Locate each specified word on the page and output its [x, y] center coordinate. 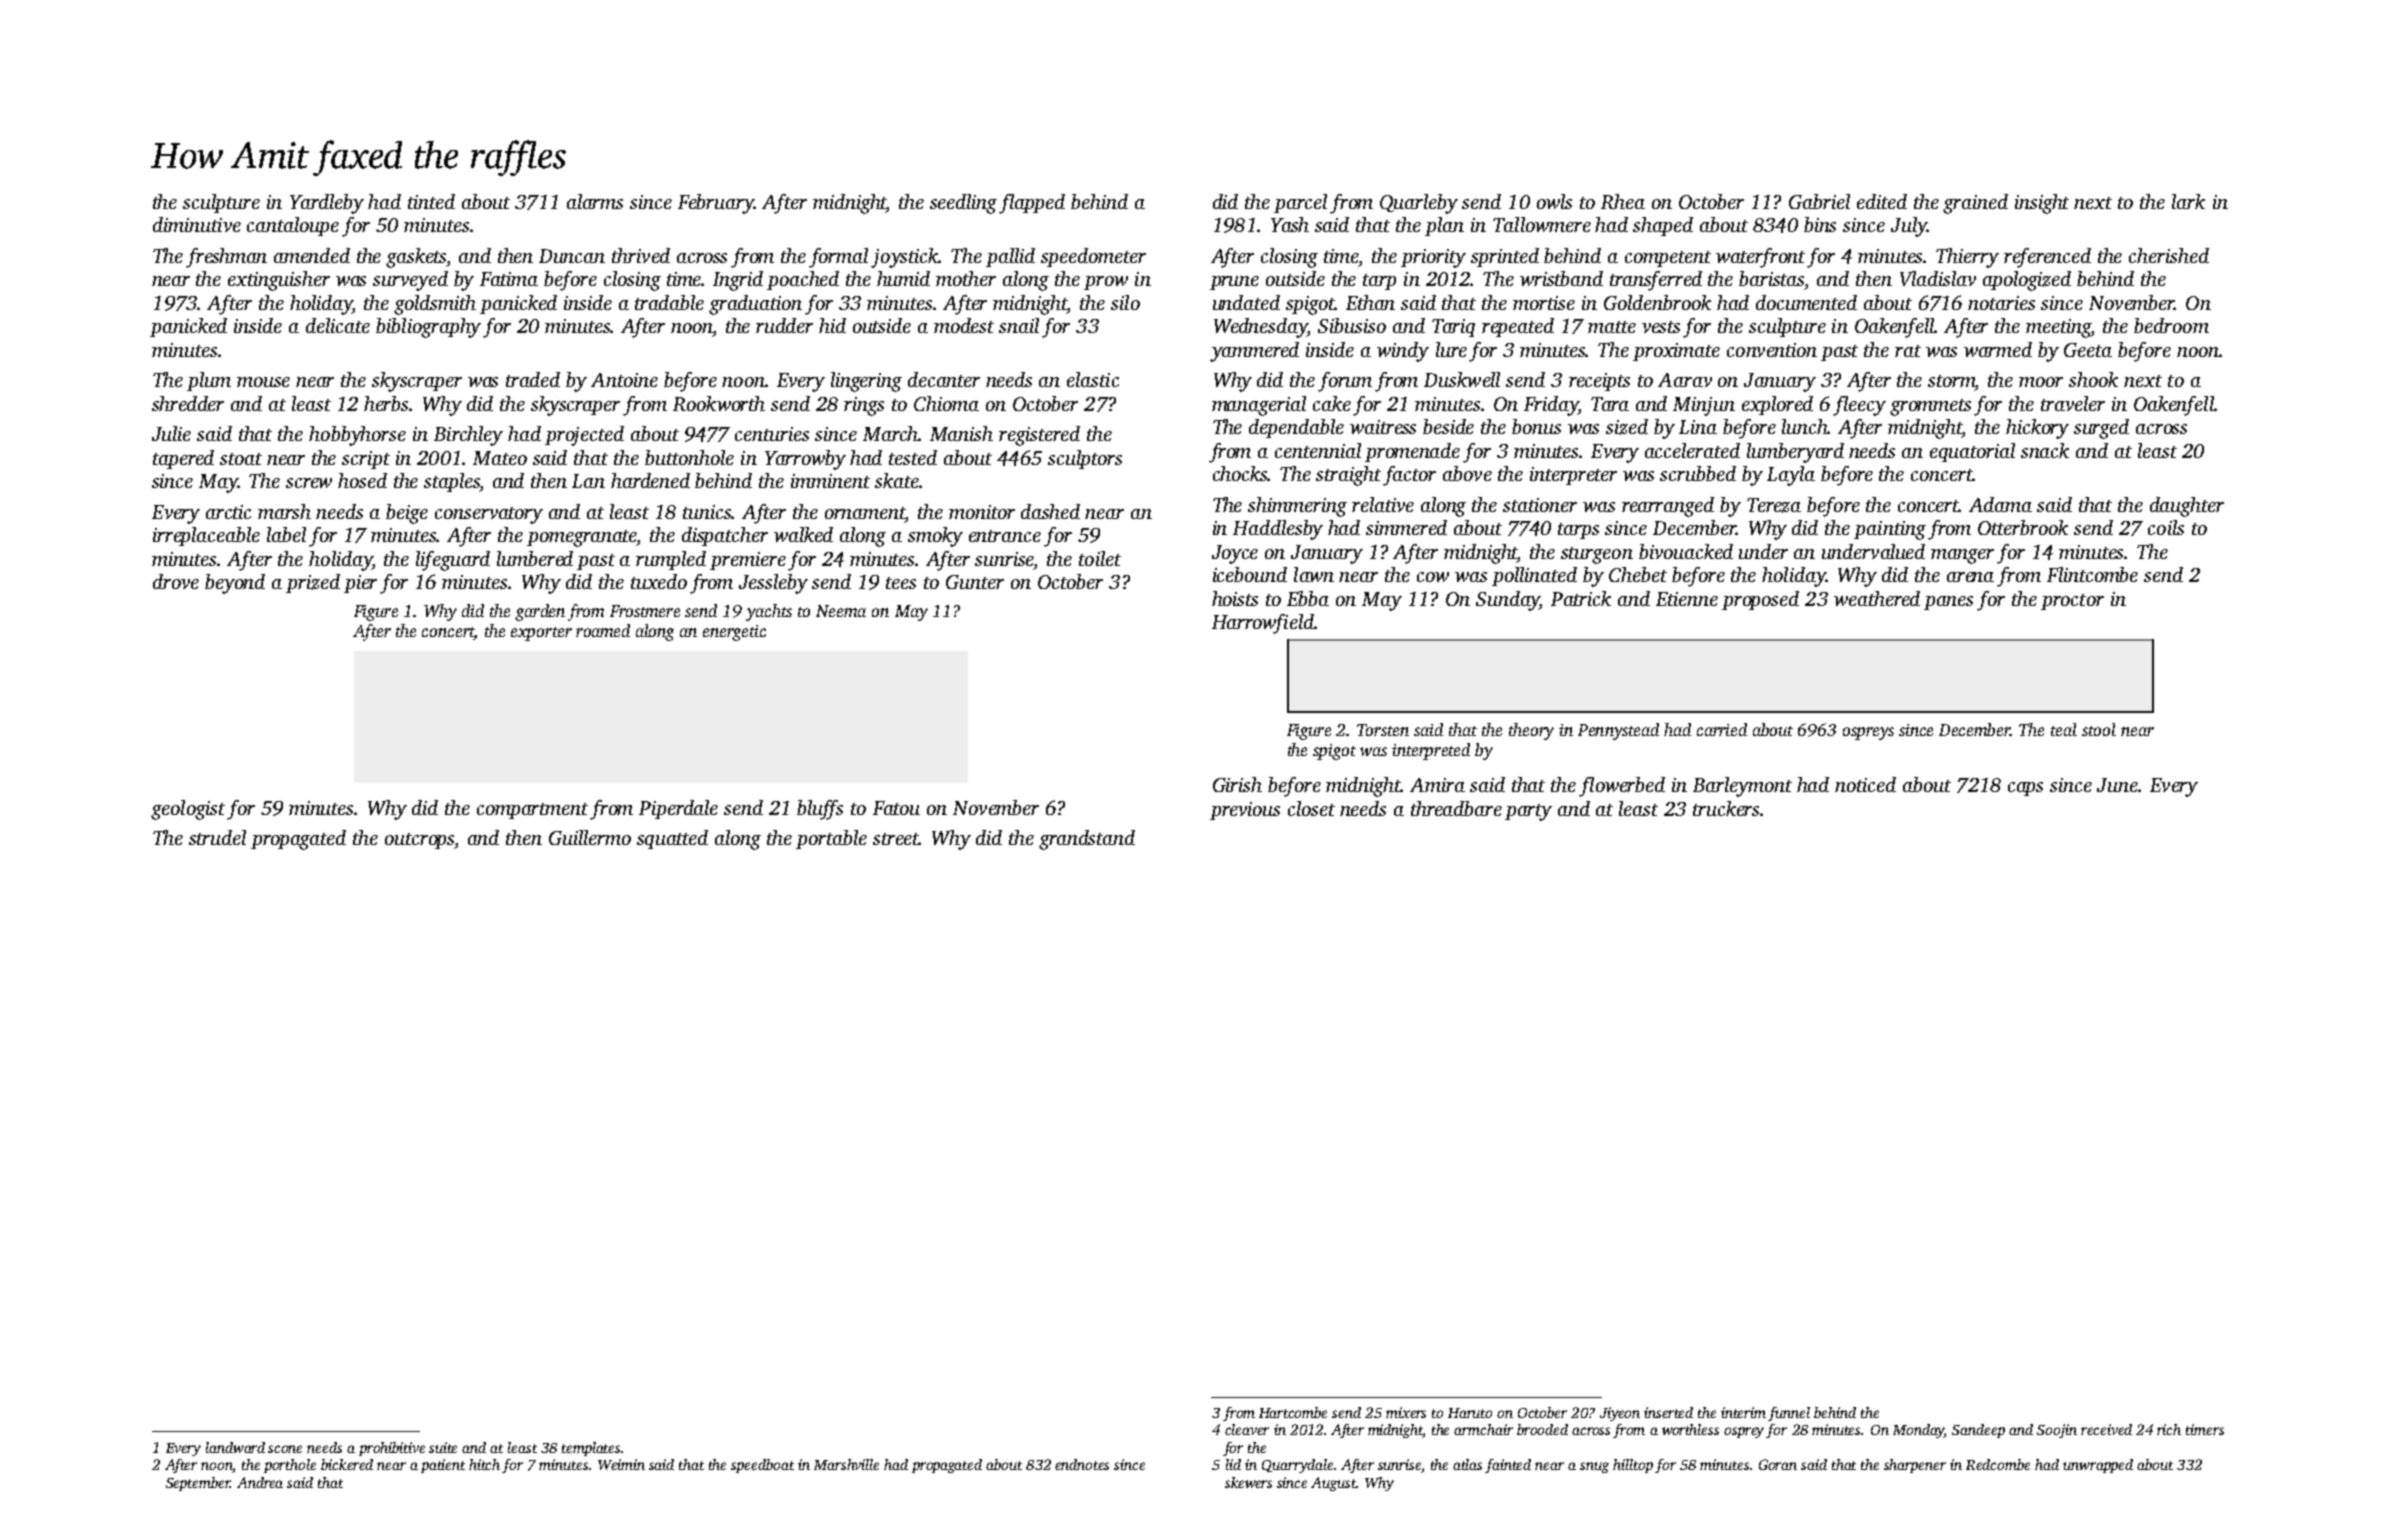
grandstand [1087, 840]
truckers [1726, 808]
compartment [532, 811]
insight [2042, 204]
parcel [1300, 203]
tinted [431, 201]
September [198, 1484]
